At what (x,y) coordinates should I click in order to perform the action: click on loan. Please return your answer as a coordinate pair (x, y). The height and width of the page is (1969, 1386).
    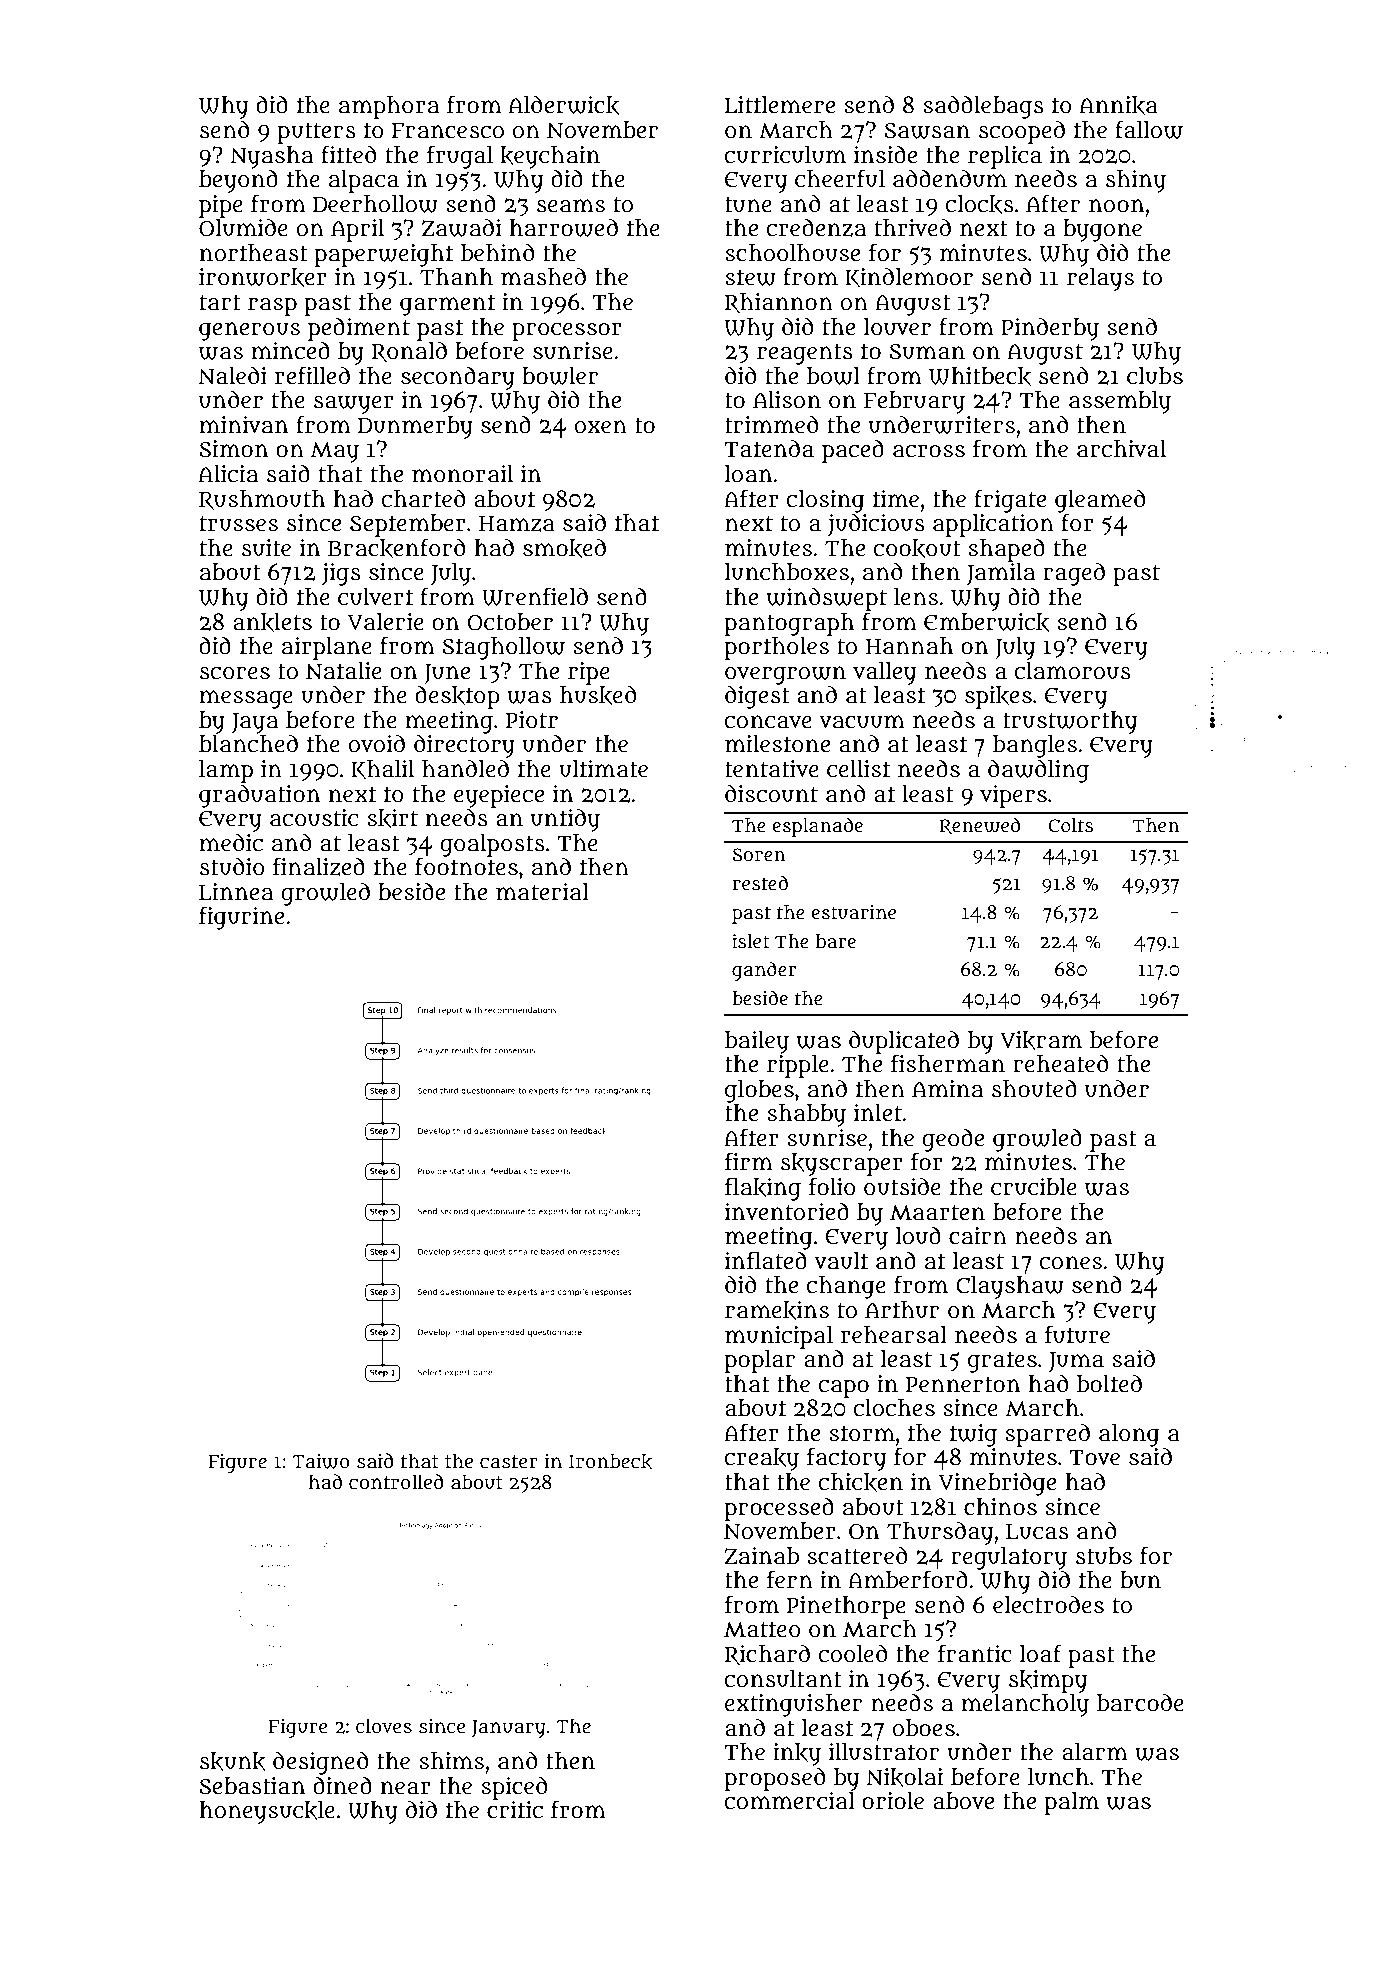
    Looking at the image, I should click on (748, 474).
